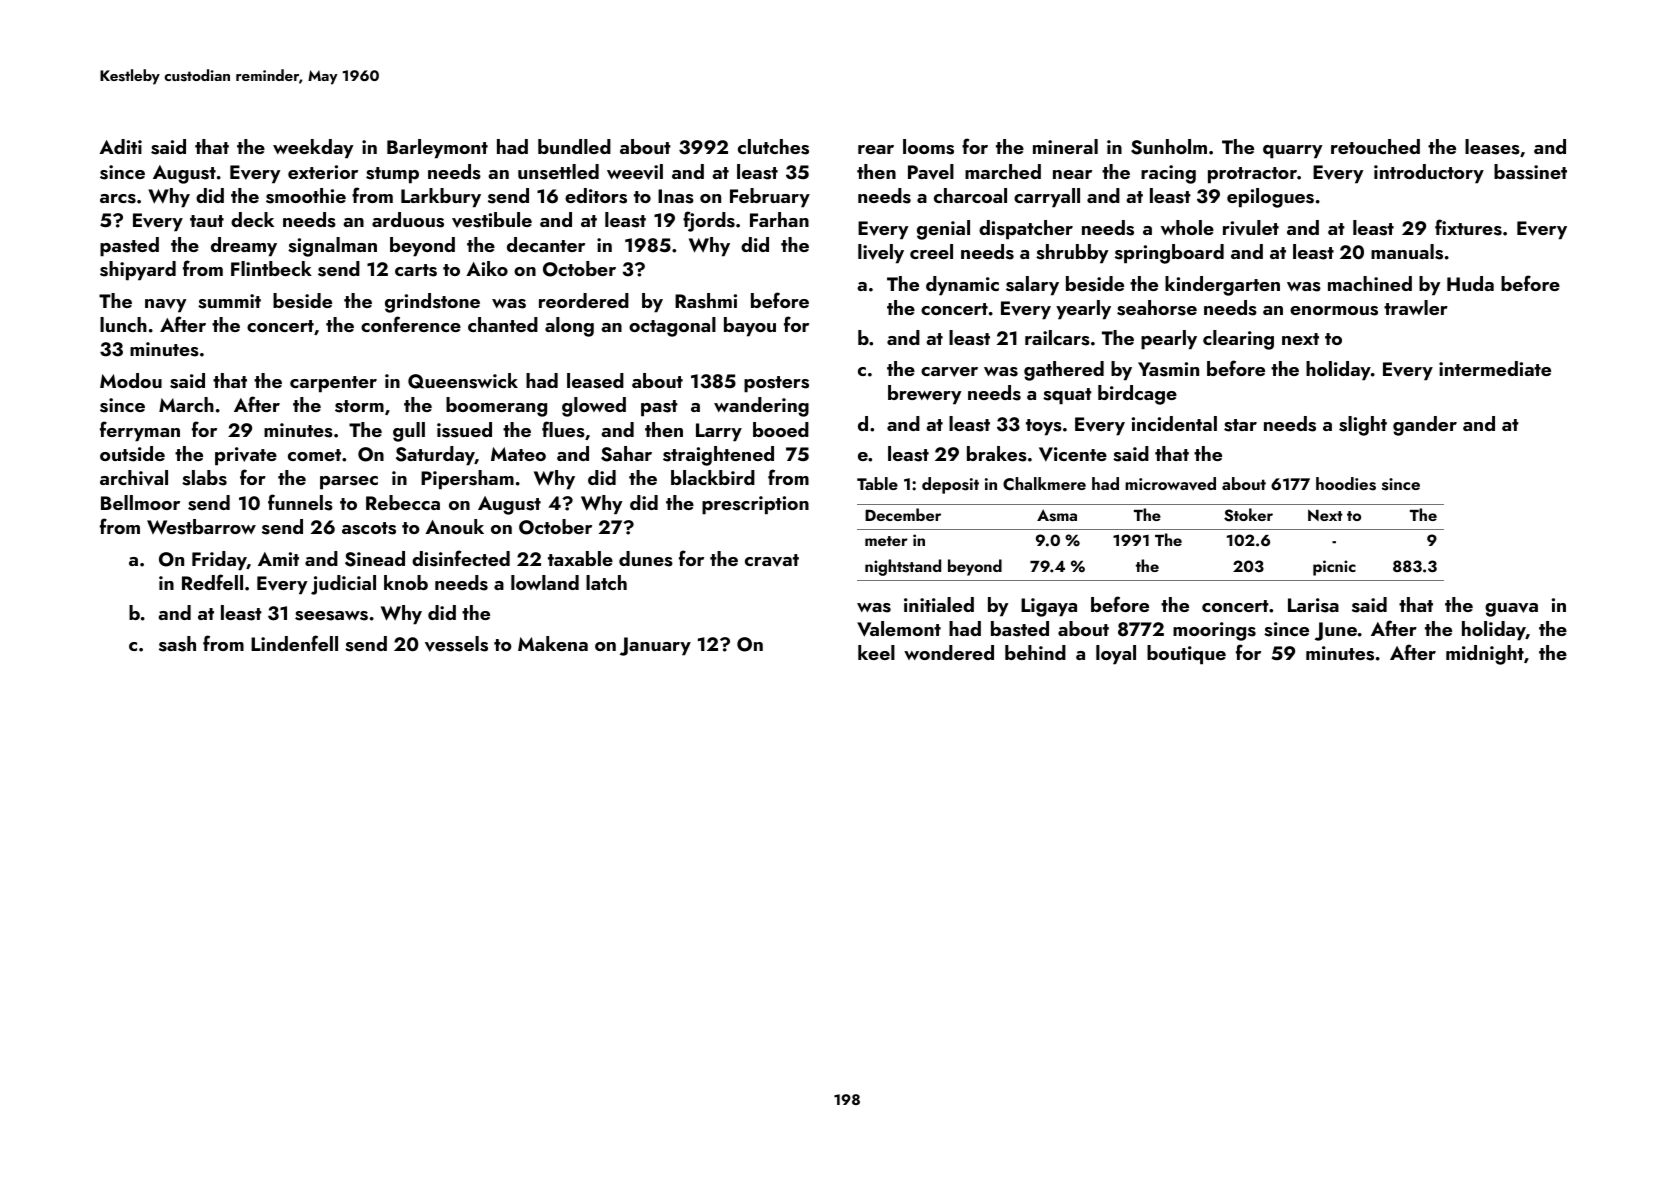 Image resolution: width=1667 pixels, height=1179 pixels. I want to click on charcoal, so click(970, 195).
